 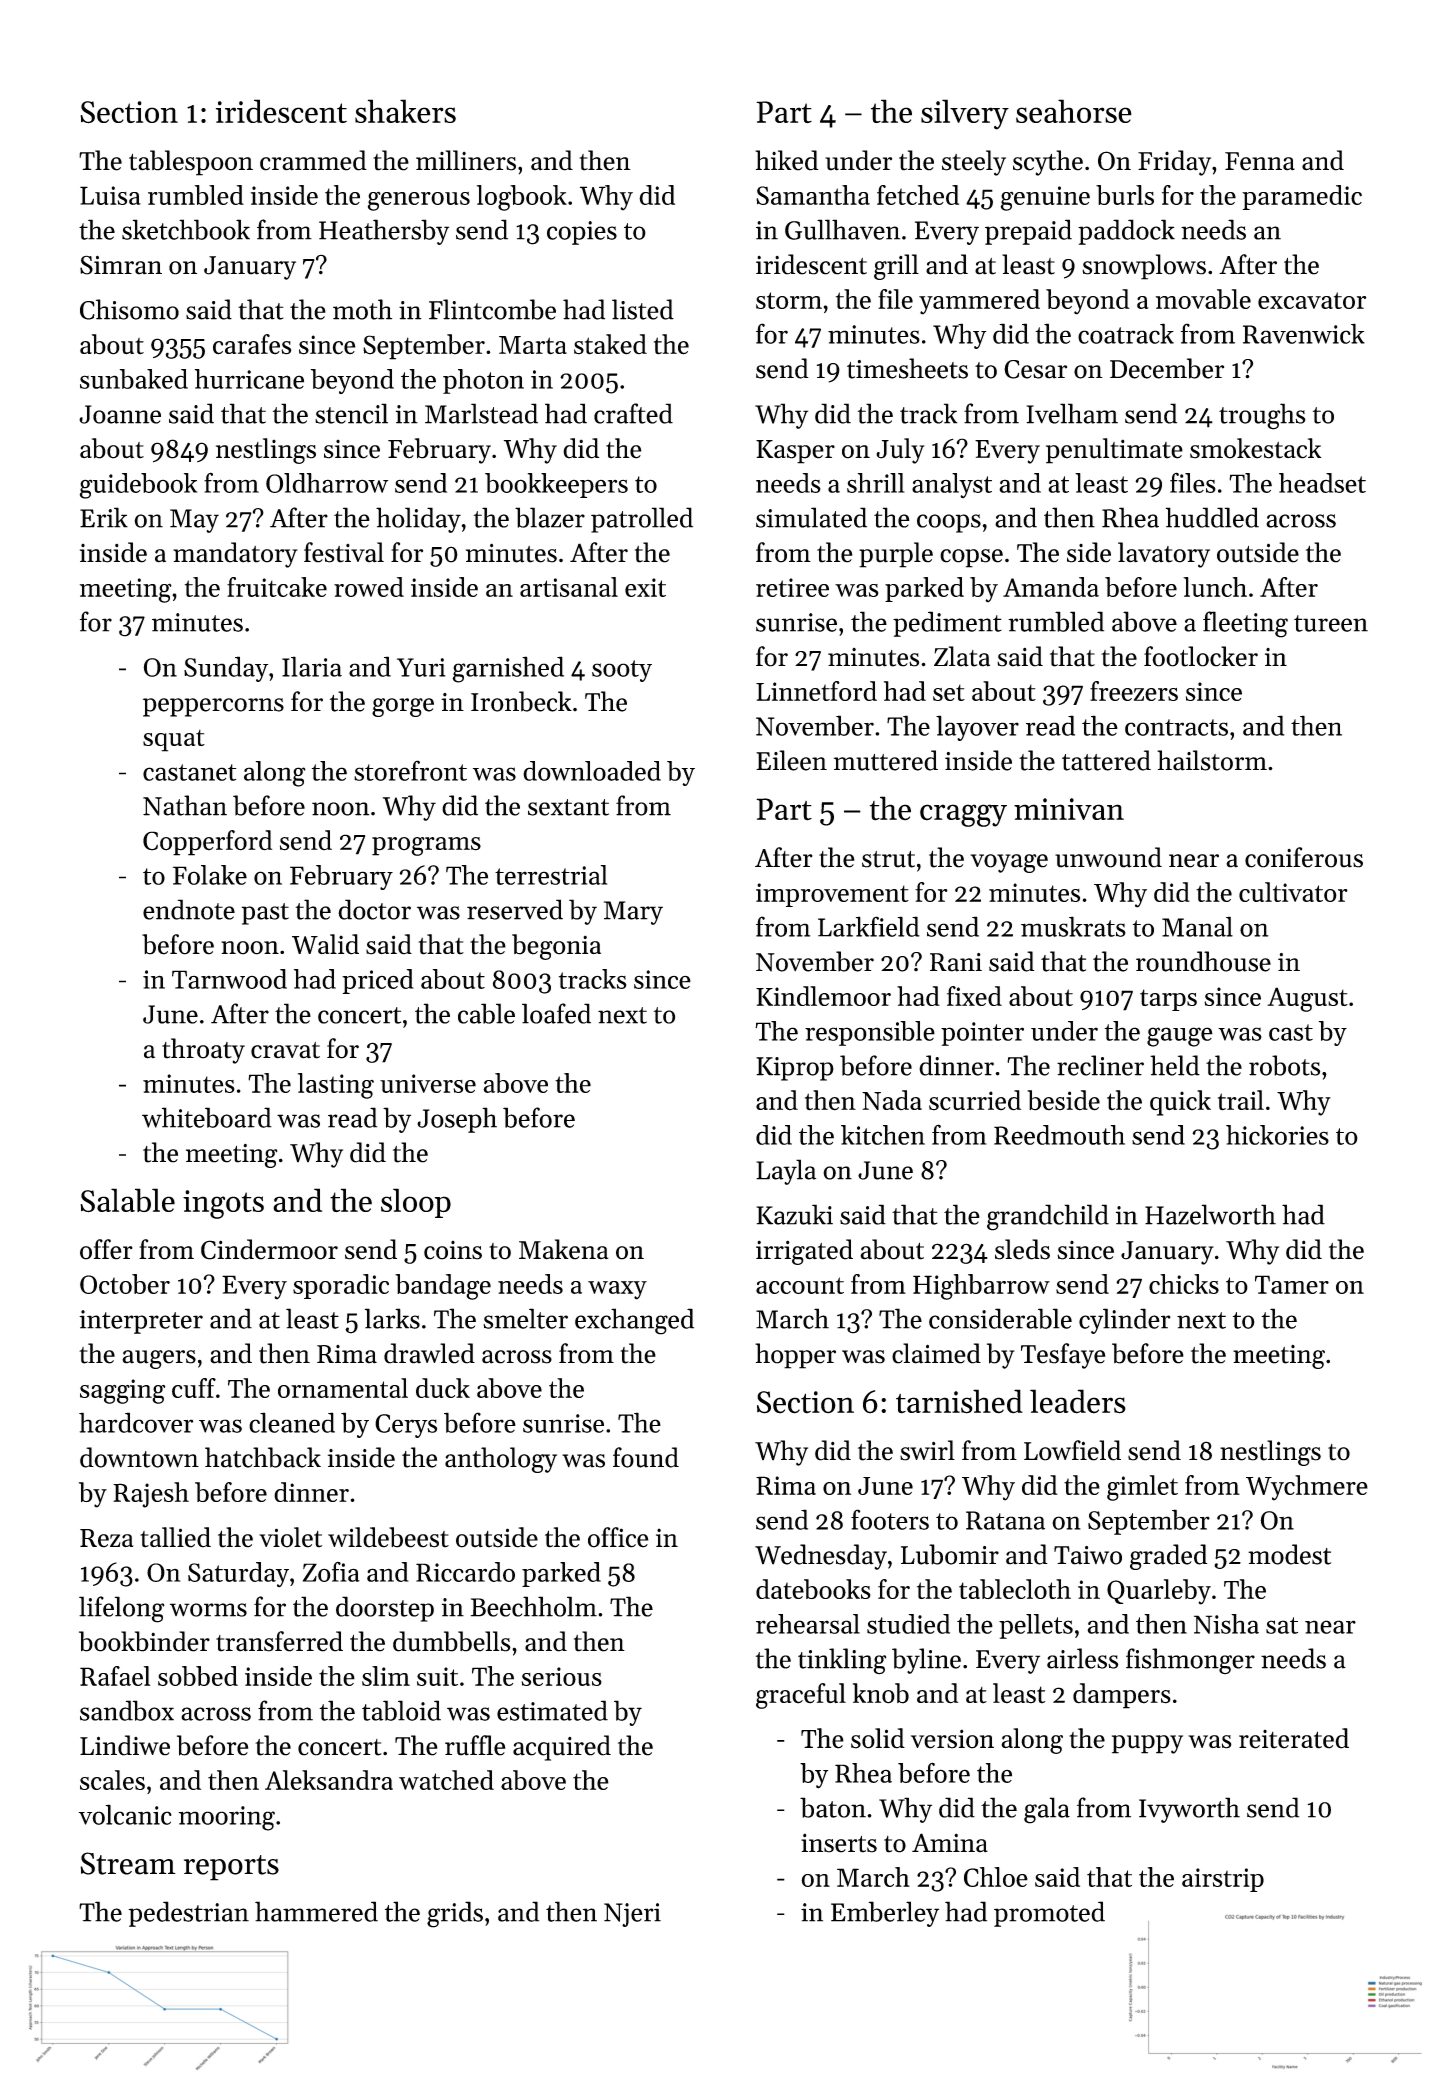 I want to click on Heathersby, so click(x=384, y=232).
